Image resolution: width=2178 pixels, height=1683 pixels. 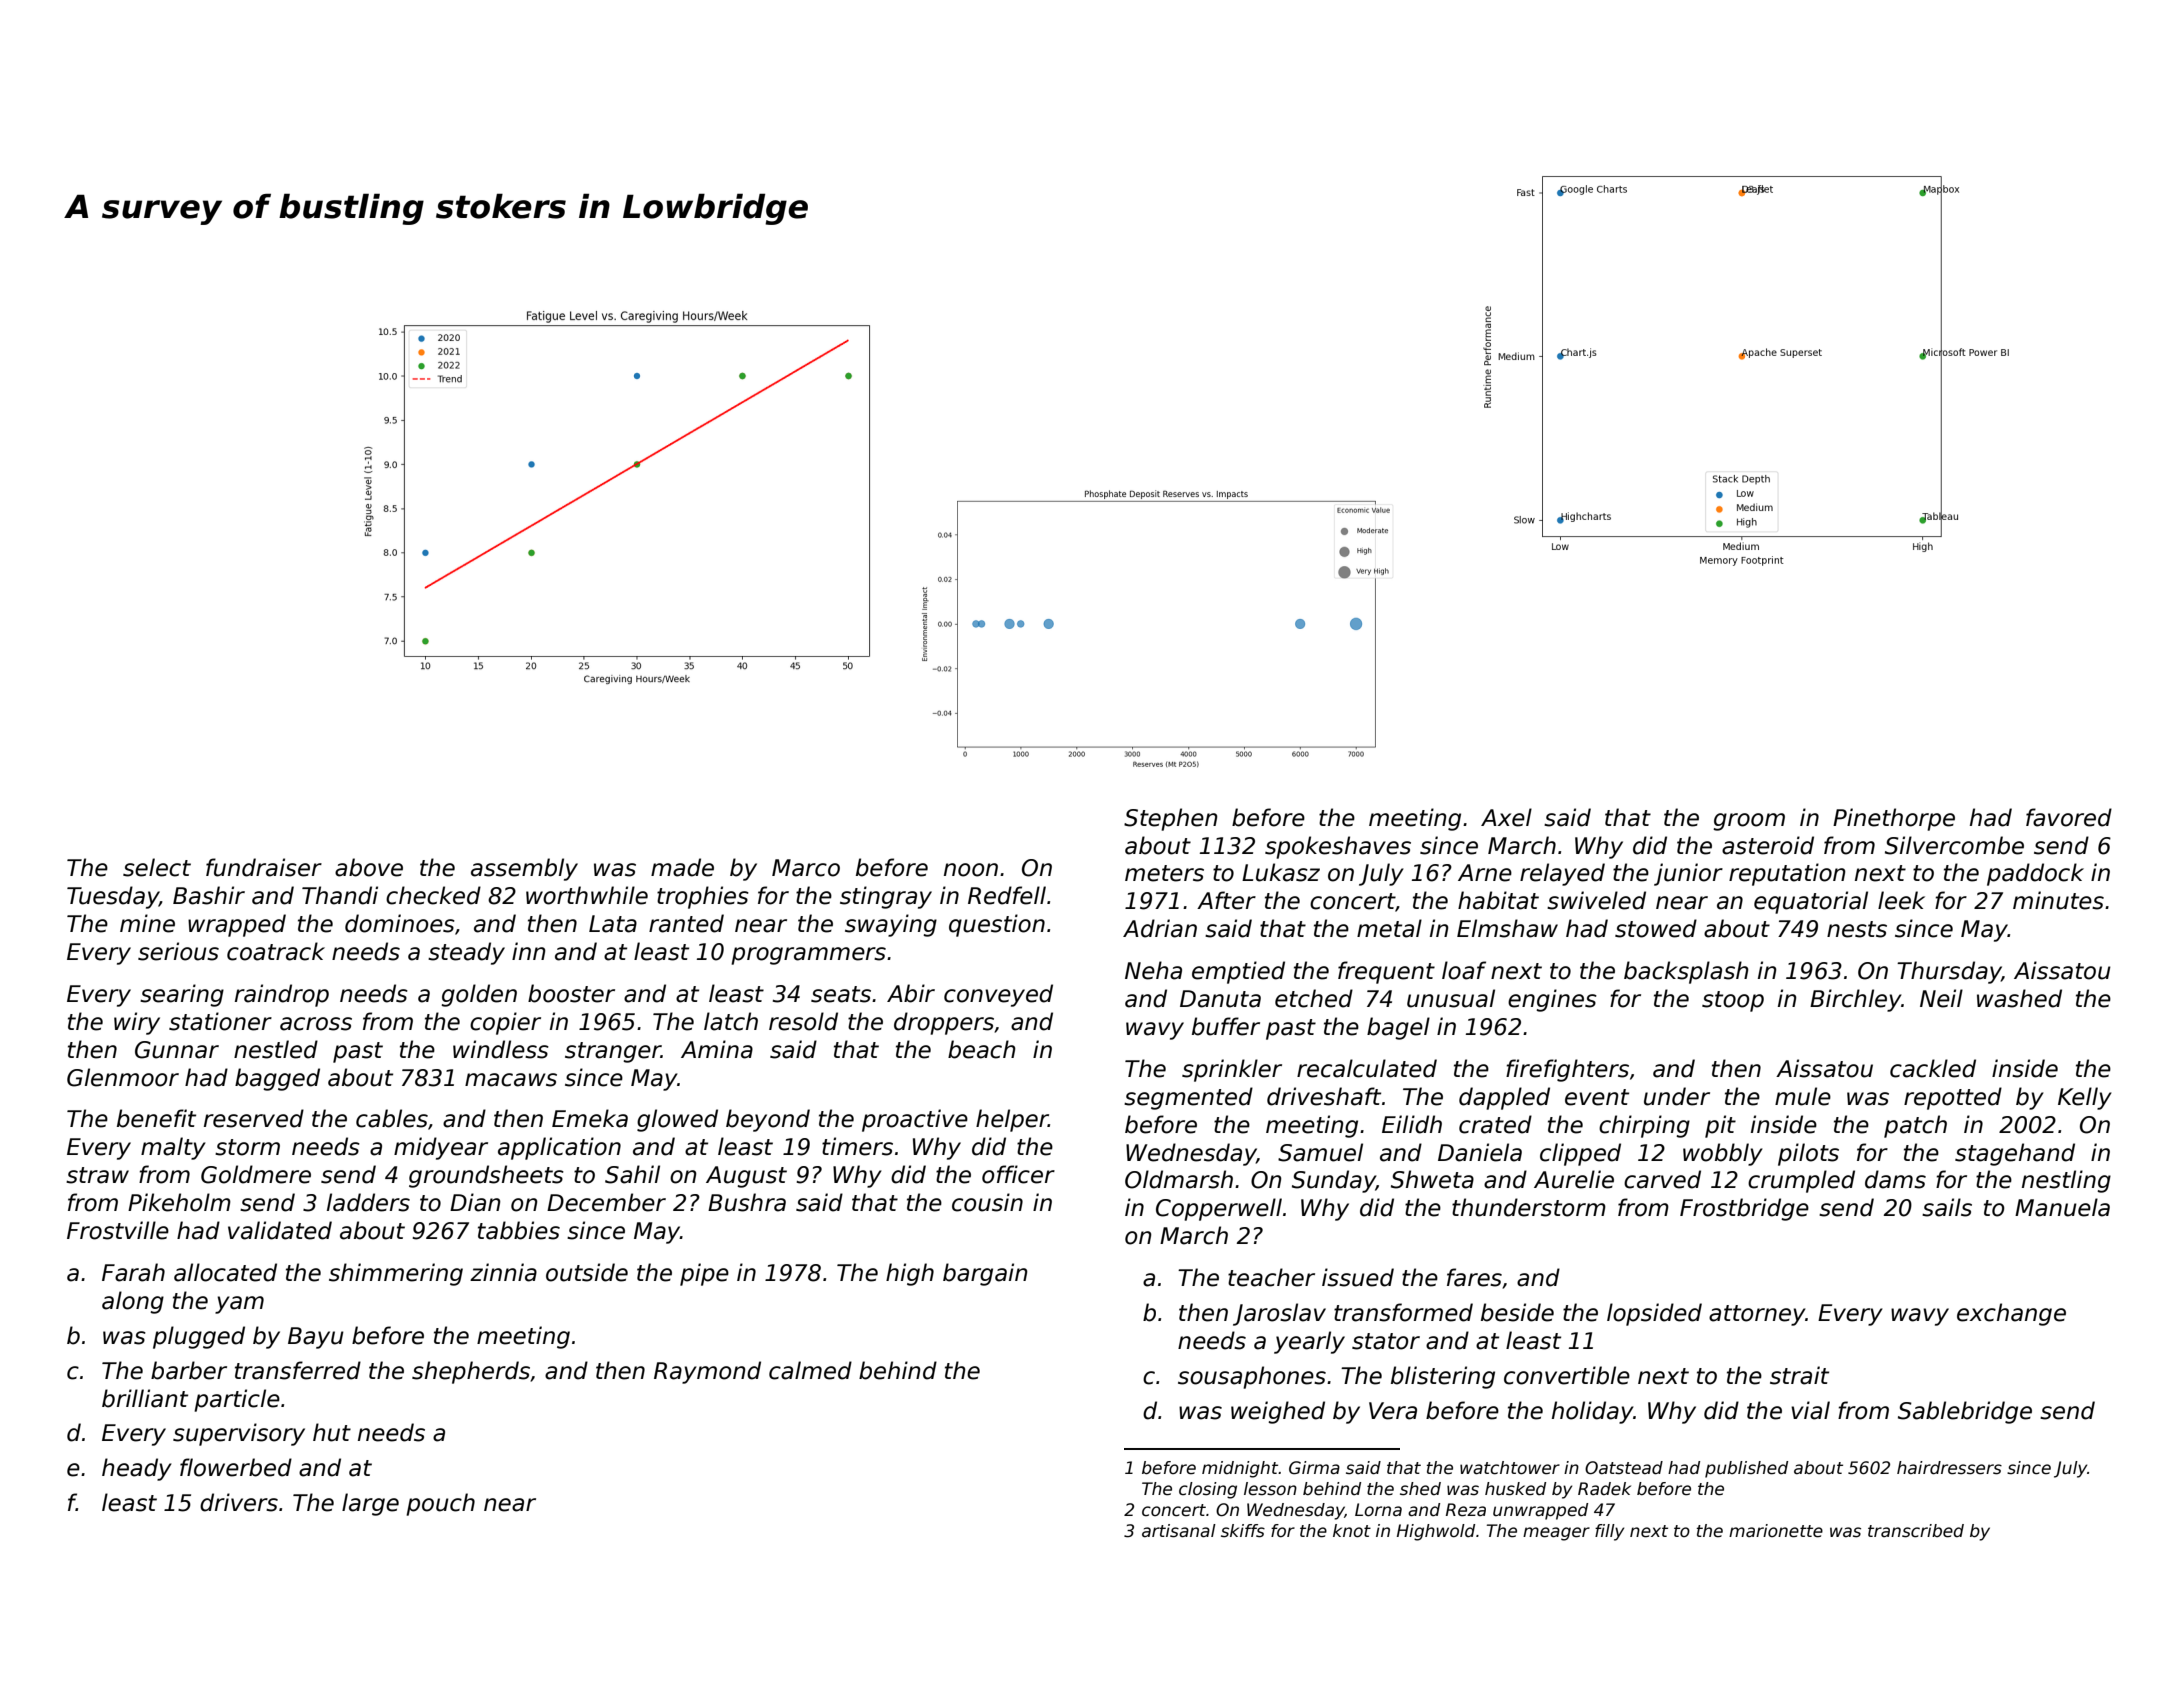 What do you see at coordinates (1597, 1097) in the image?
I see `event` at bounding box center [1597, 1097].
